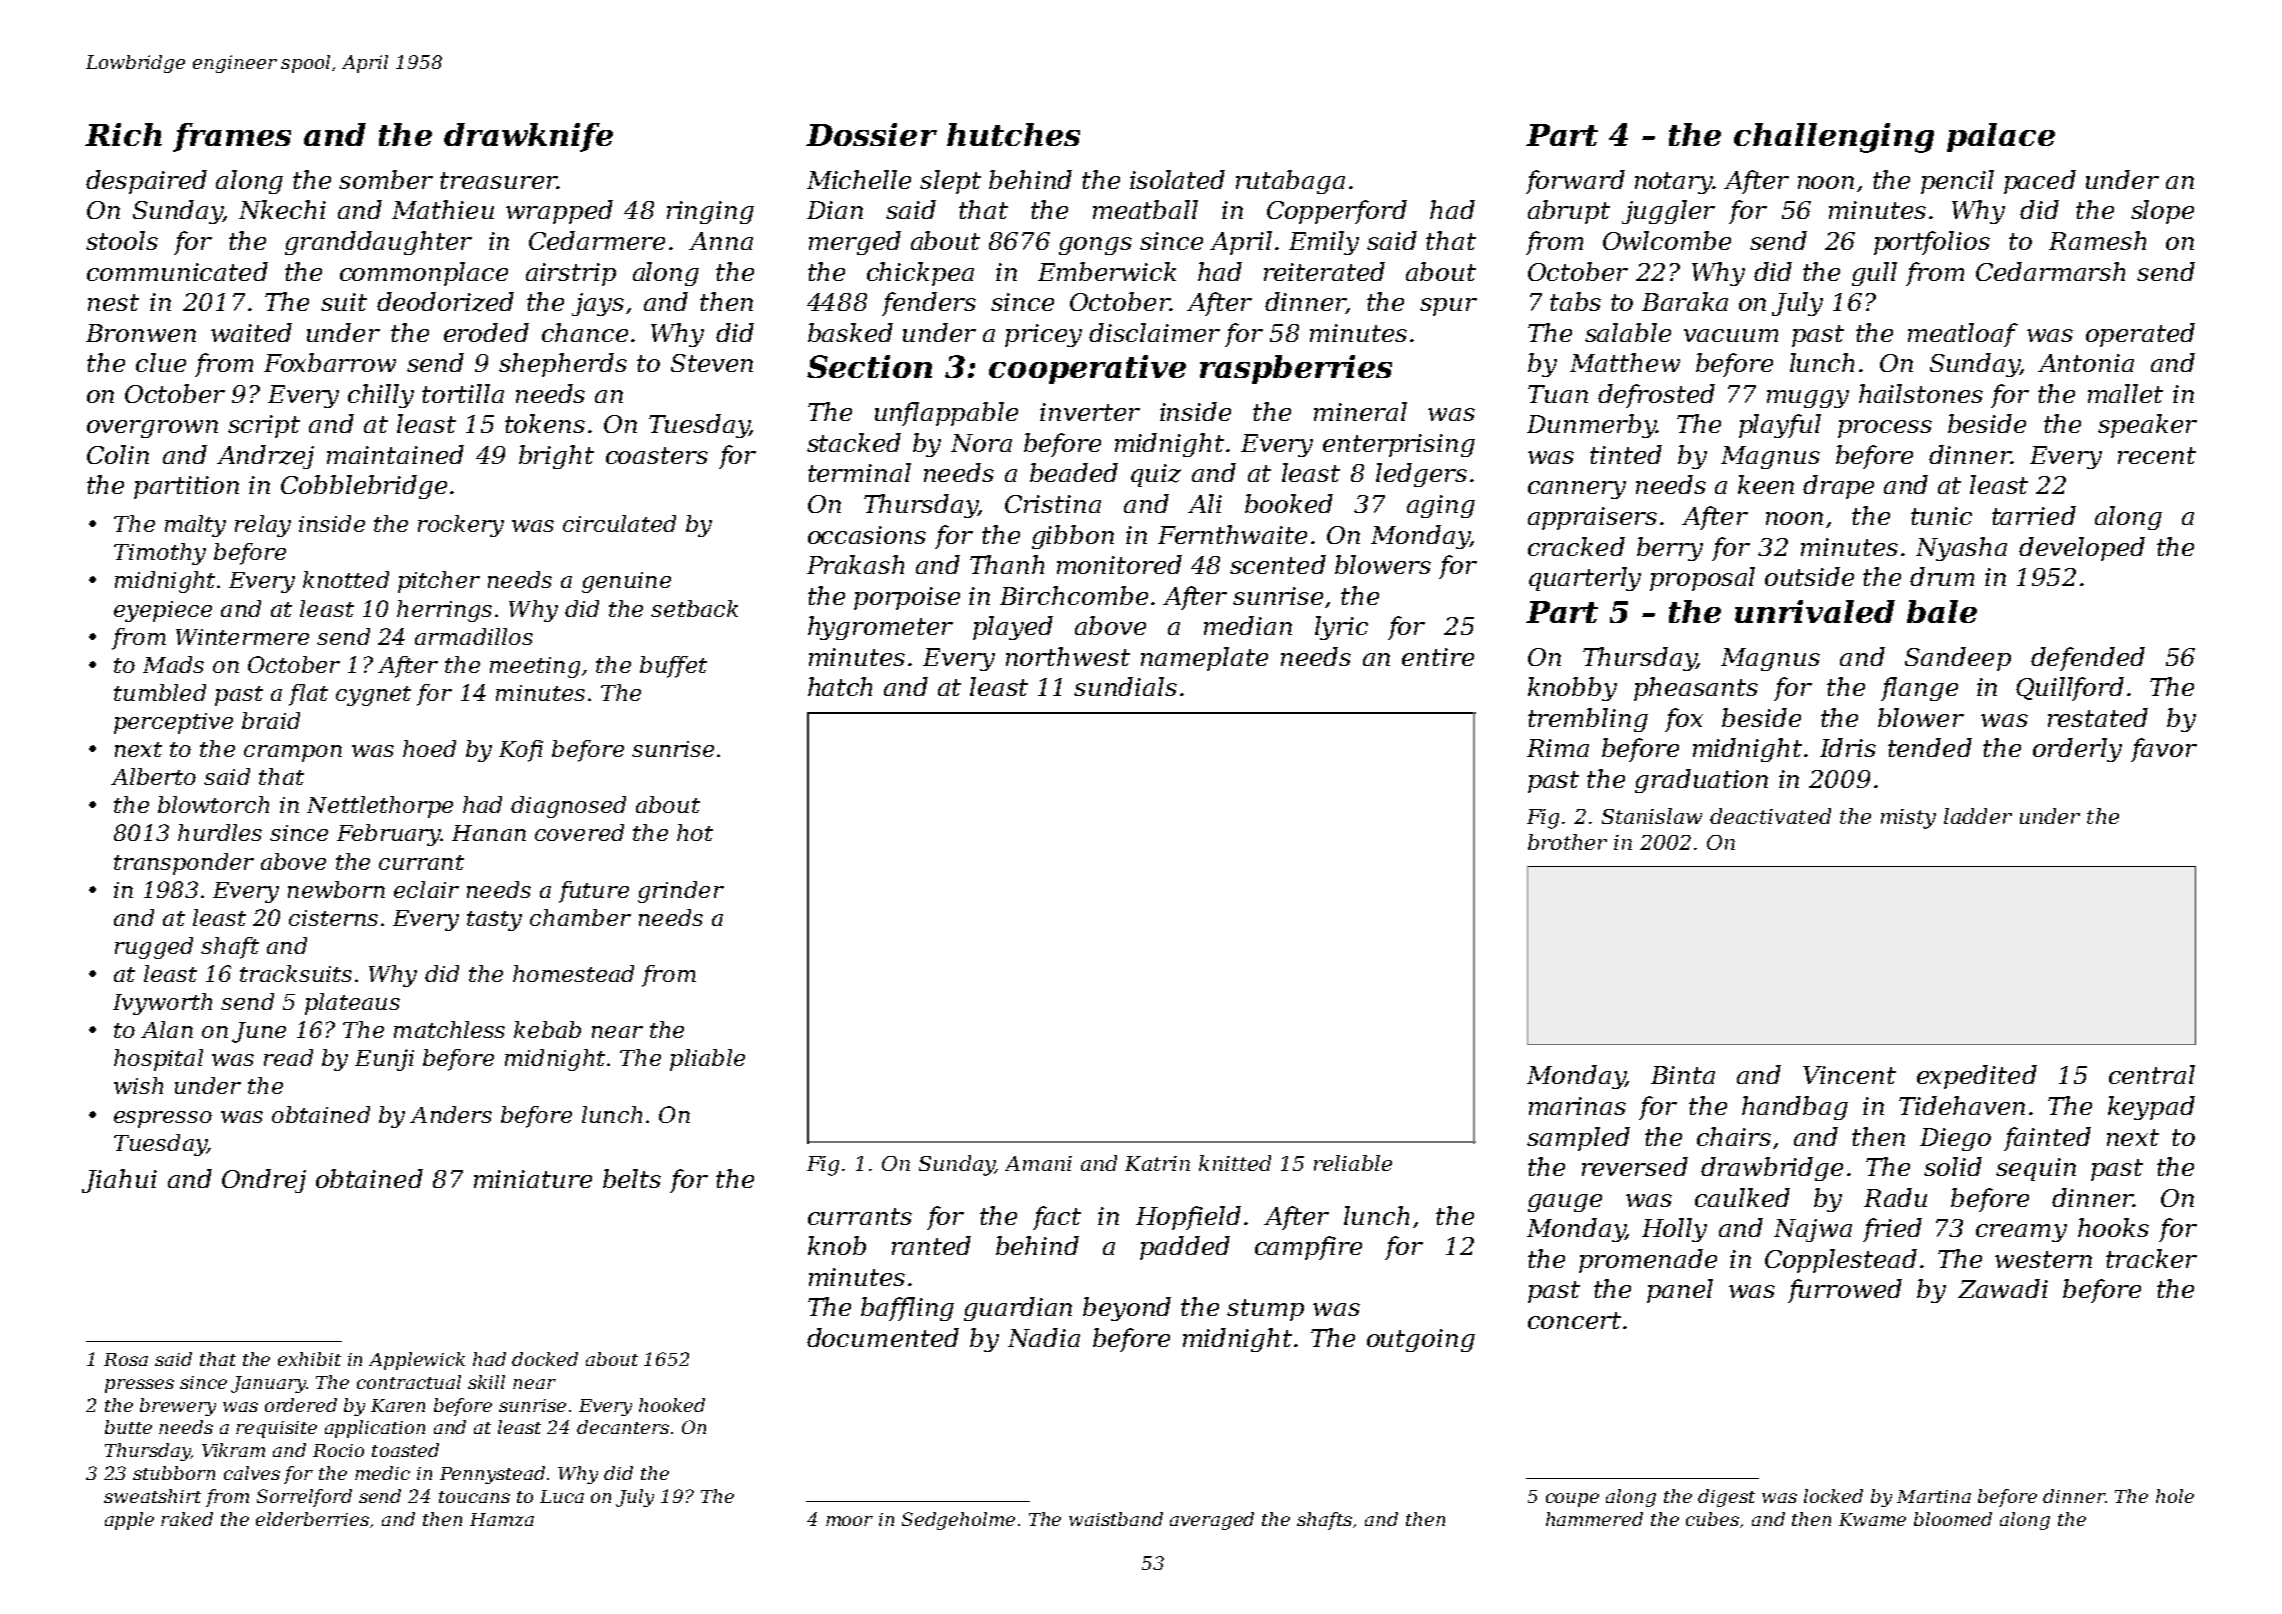 The width and height of the screenshot is (2282, 1614). What do you see at coordinates (138, 1085) in the screenshot?
I see `wish` at bounding box center [138, 1085].
